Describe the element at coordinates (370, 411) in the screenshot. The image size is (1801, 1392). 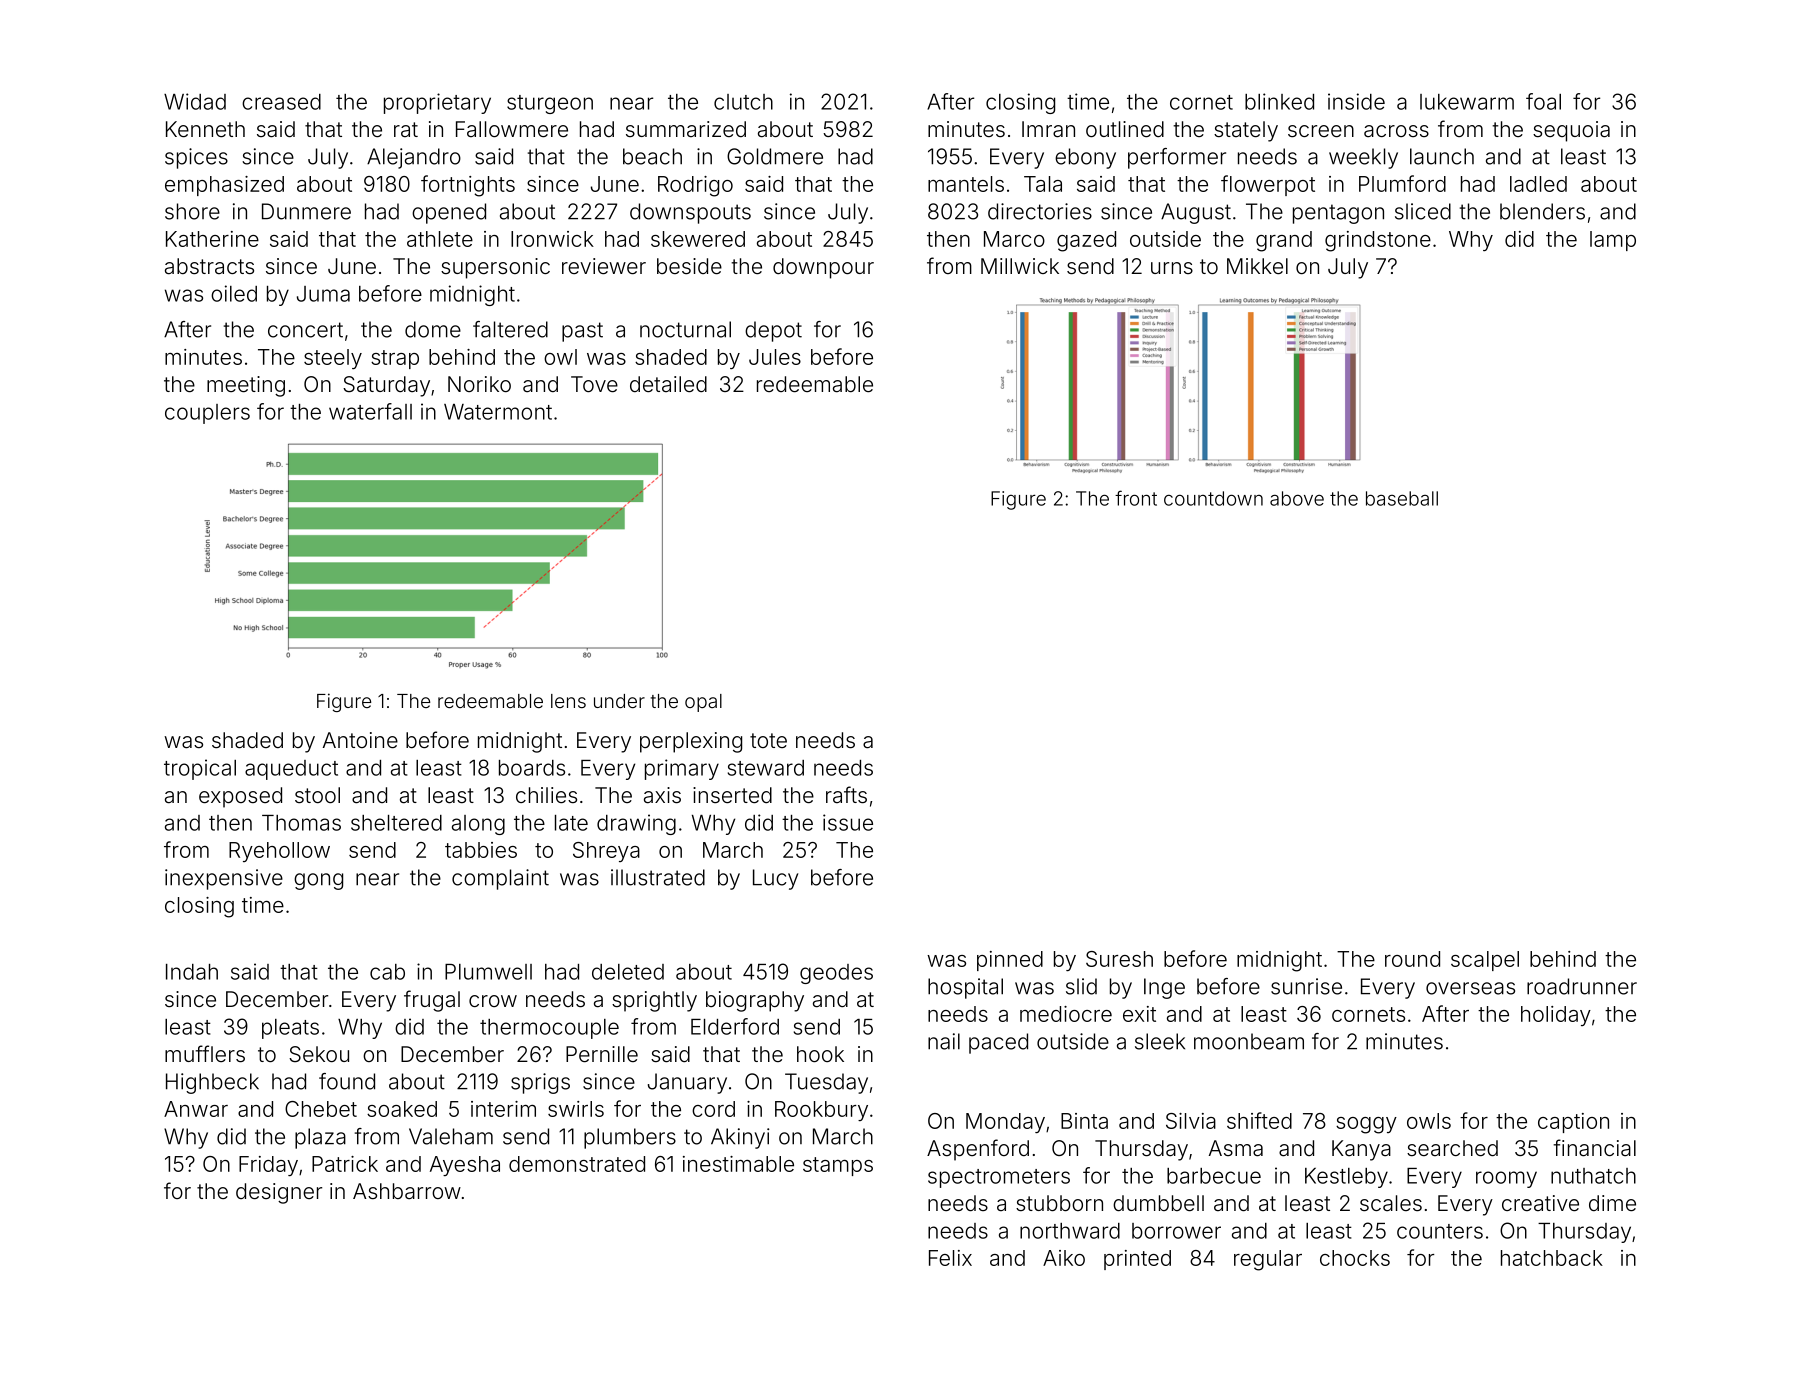
I see `waterfall` at that location.
